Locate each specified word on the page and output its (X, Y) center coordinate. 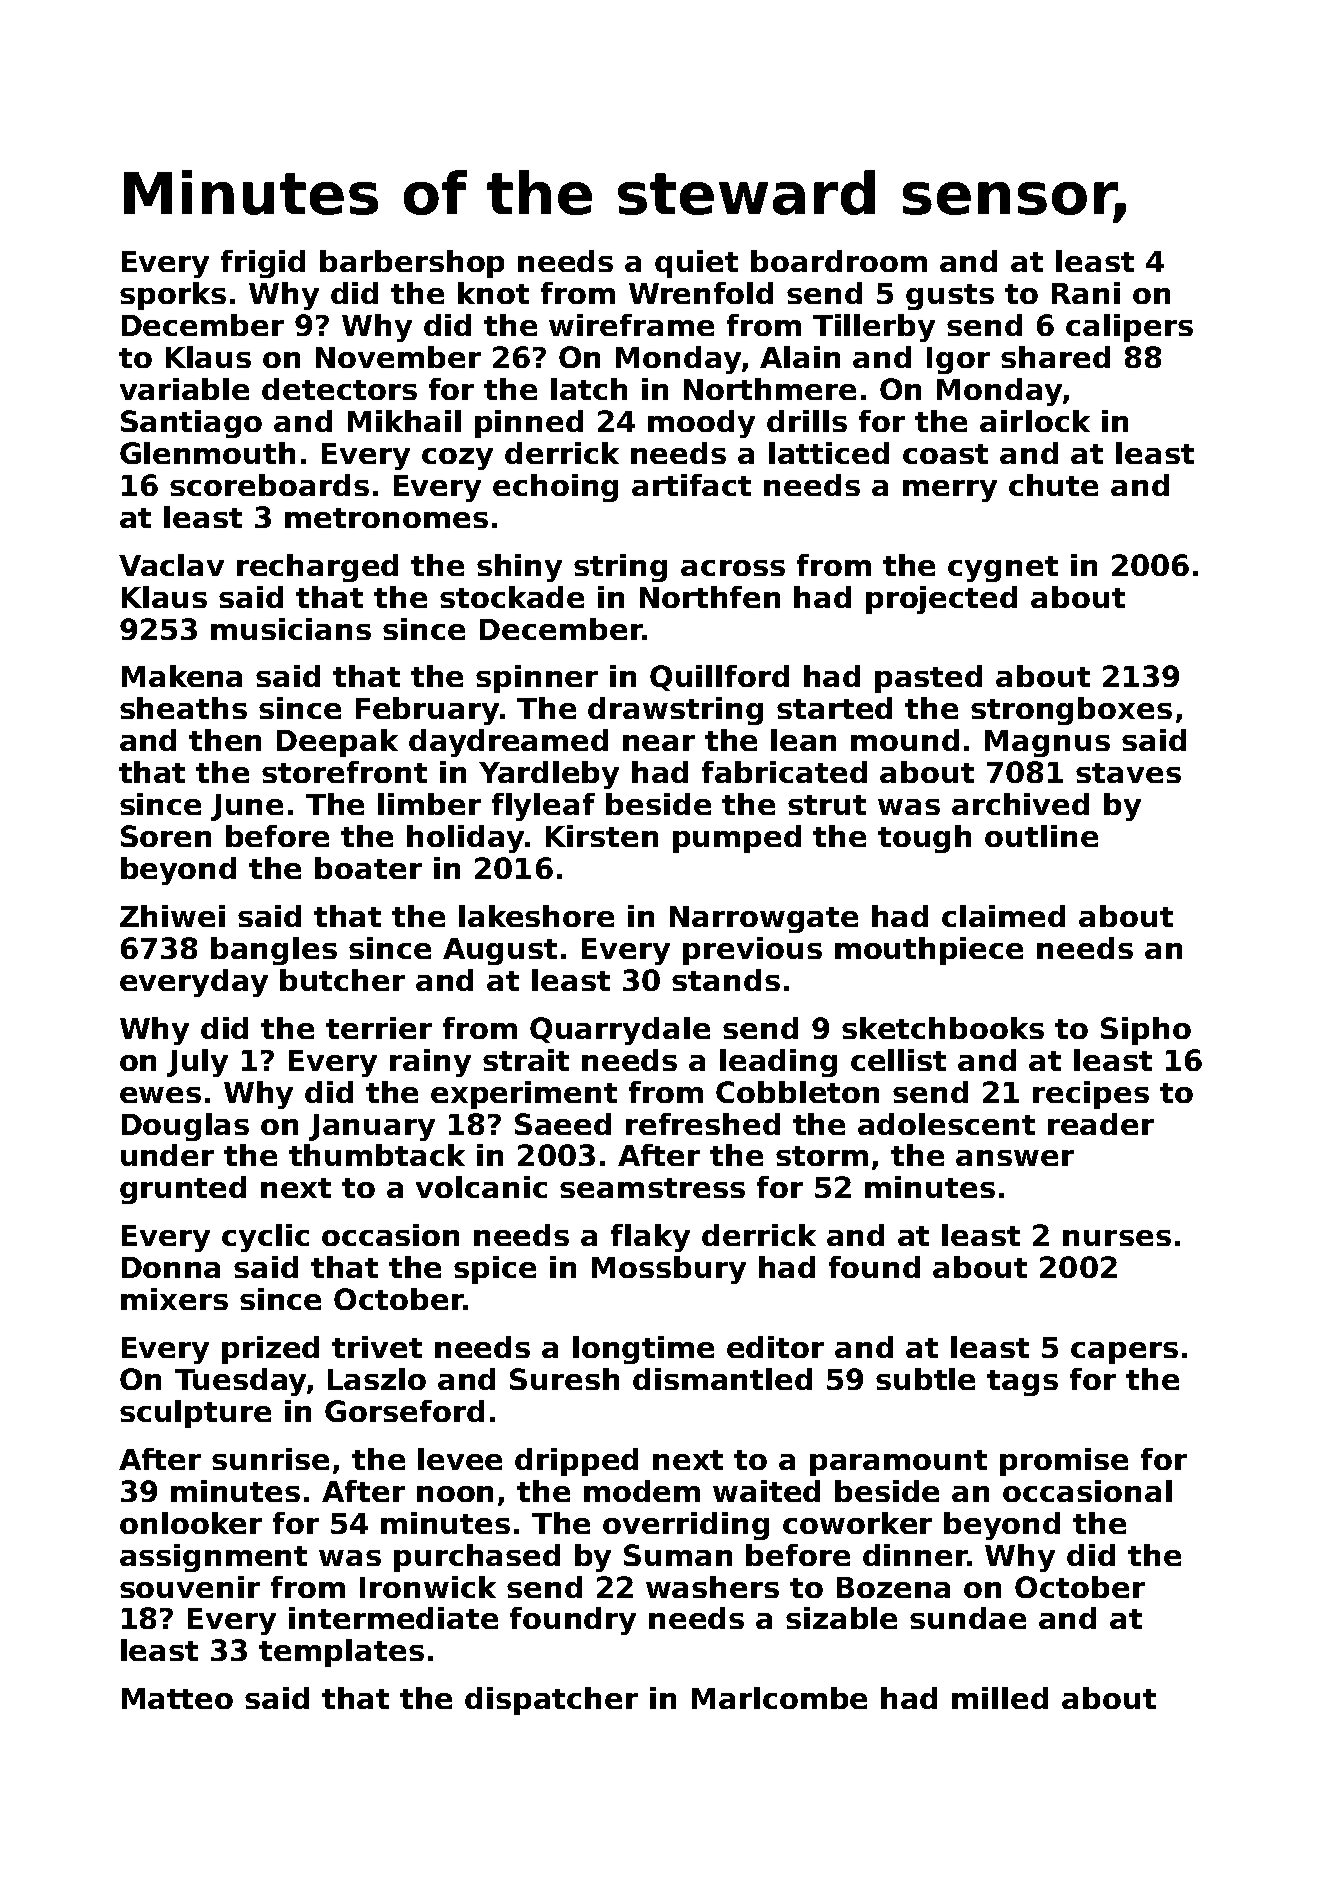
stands (726, 980)
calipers (1129, 328)
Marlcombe (779, 1698)
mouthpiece (929, 951)
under (167, 1155)
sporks (173, 296)
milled (1000, 1698)
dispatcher (551, 1701)
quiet (696, 264)
